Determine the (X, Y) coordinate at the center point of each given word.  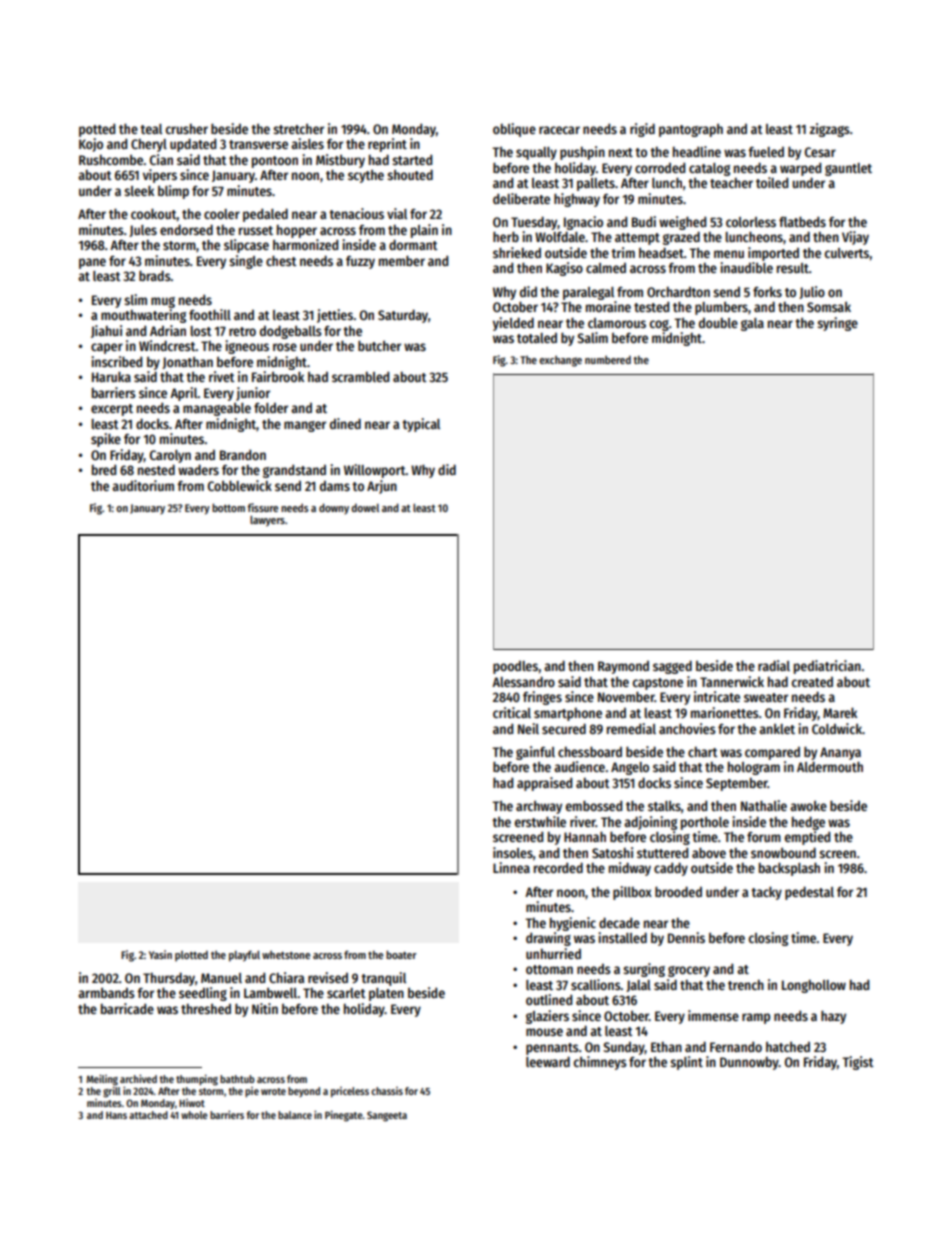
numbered (608, 359)
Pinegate (344, 1116)
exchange (560, 361)
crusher (187, 129)
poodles (515, 667)
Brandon (243, 455)
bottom (228, 507)
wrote (273, 1091)
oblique (514, 130)
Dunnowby (749, 1063)
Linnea (511, 867)
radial (774, 665)
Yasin (160, 954)
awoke (808, 806)
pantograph (691, 130)
